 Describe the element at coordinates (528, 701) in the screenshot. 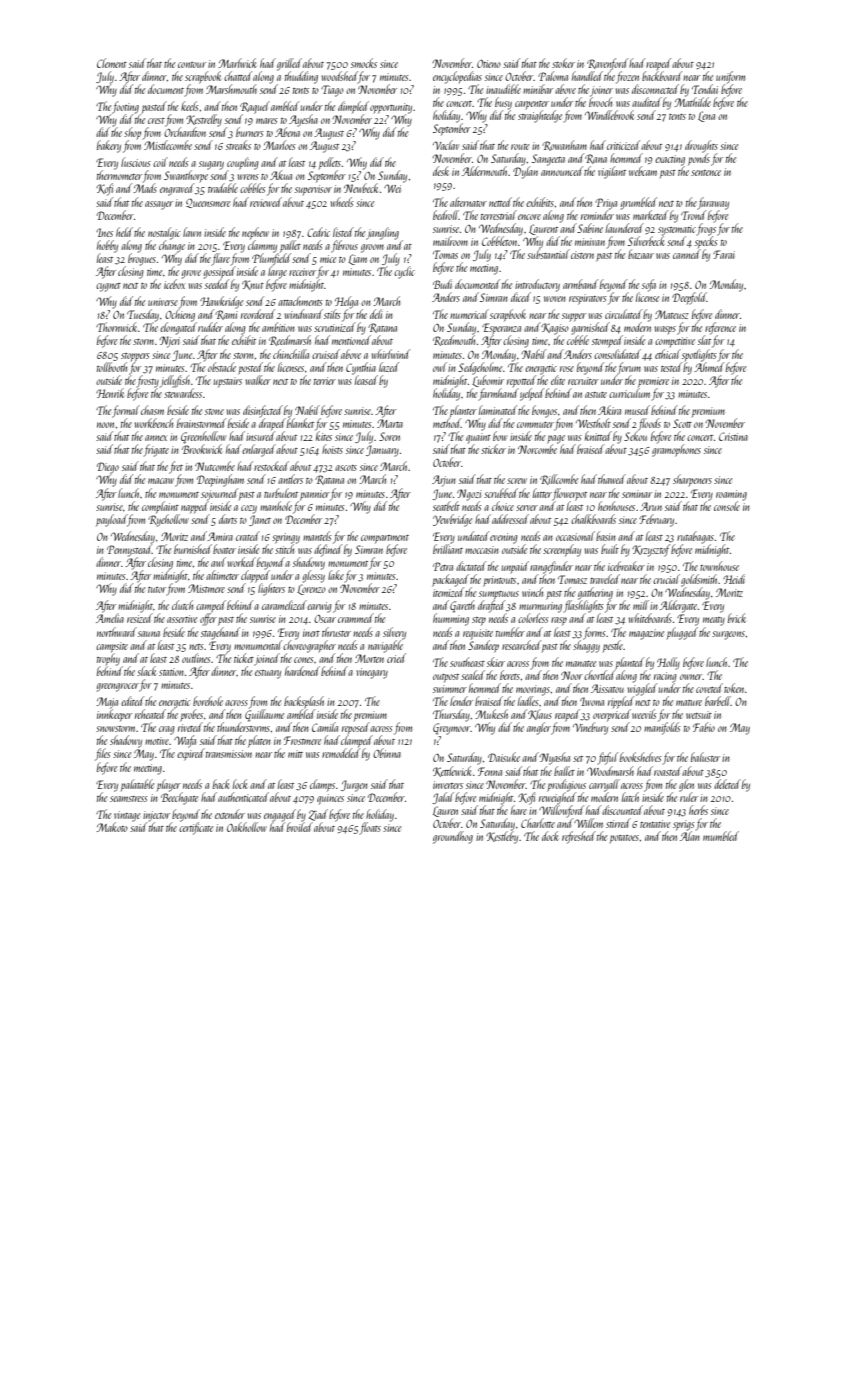

I see `ladles` at that location.
